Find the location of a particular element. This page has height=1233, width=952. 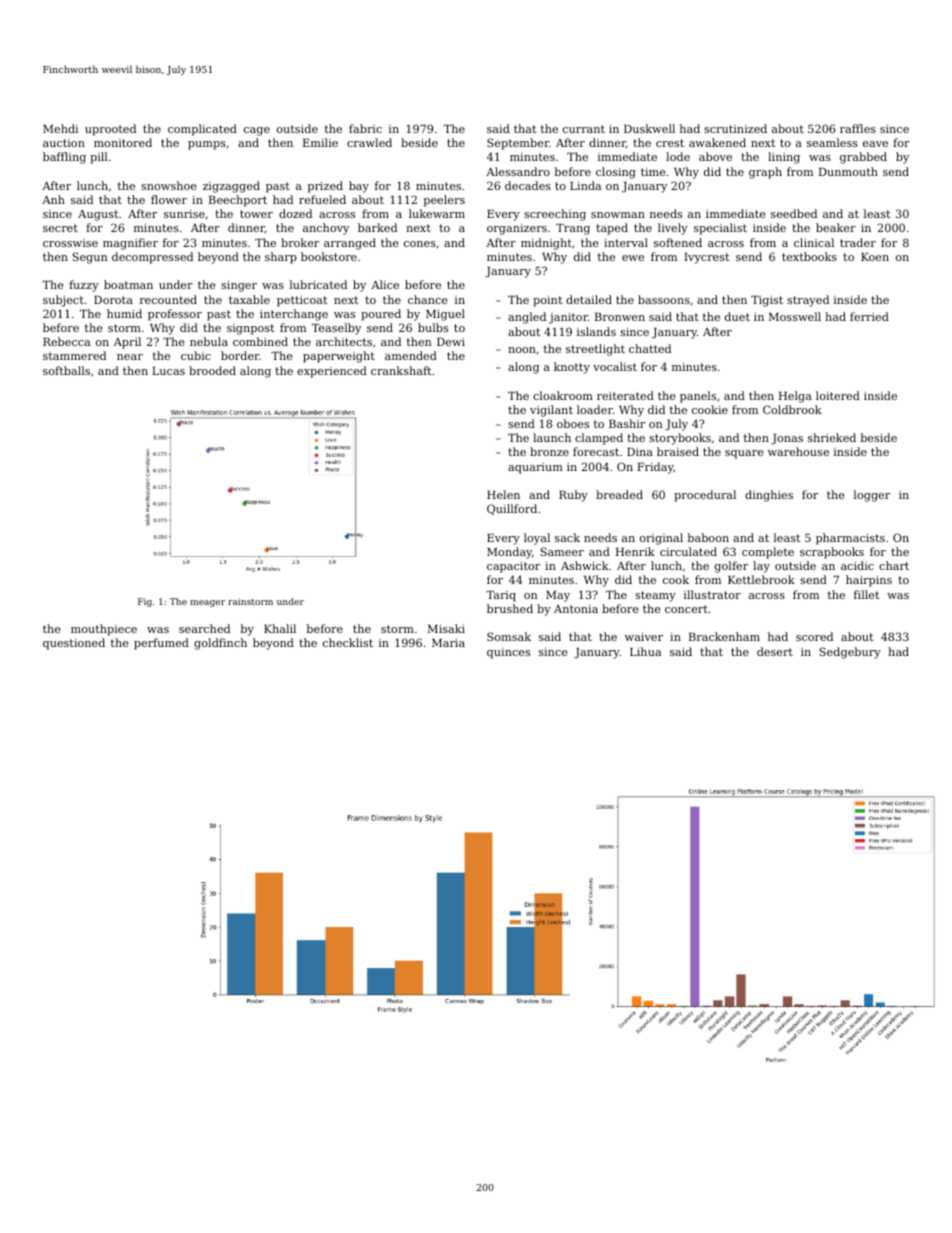

sunrise is located at coordinates (184, 214).
